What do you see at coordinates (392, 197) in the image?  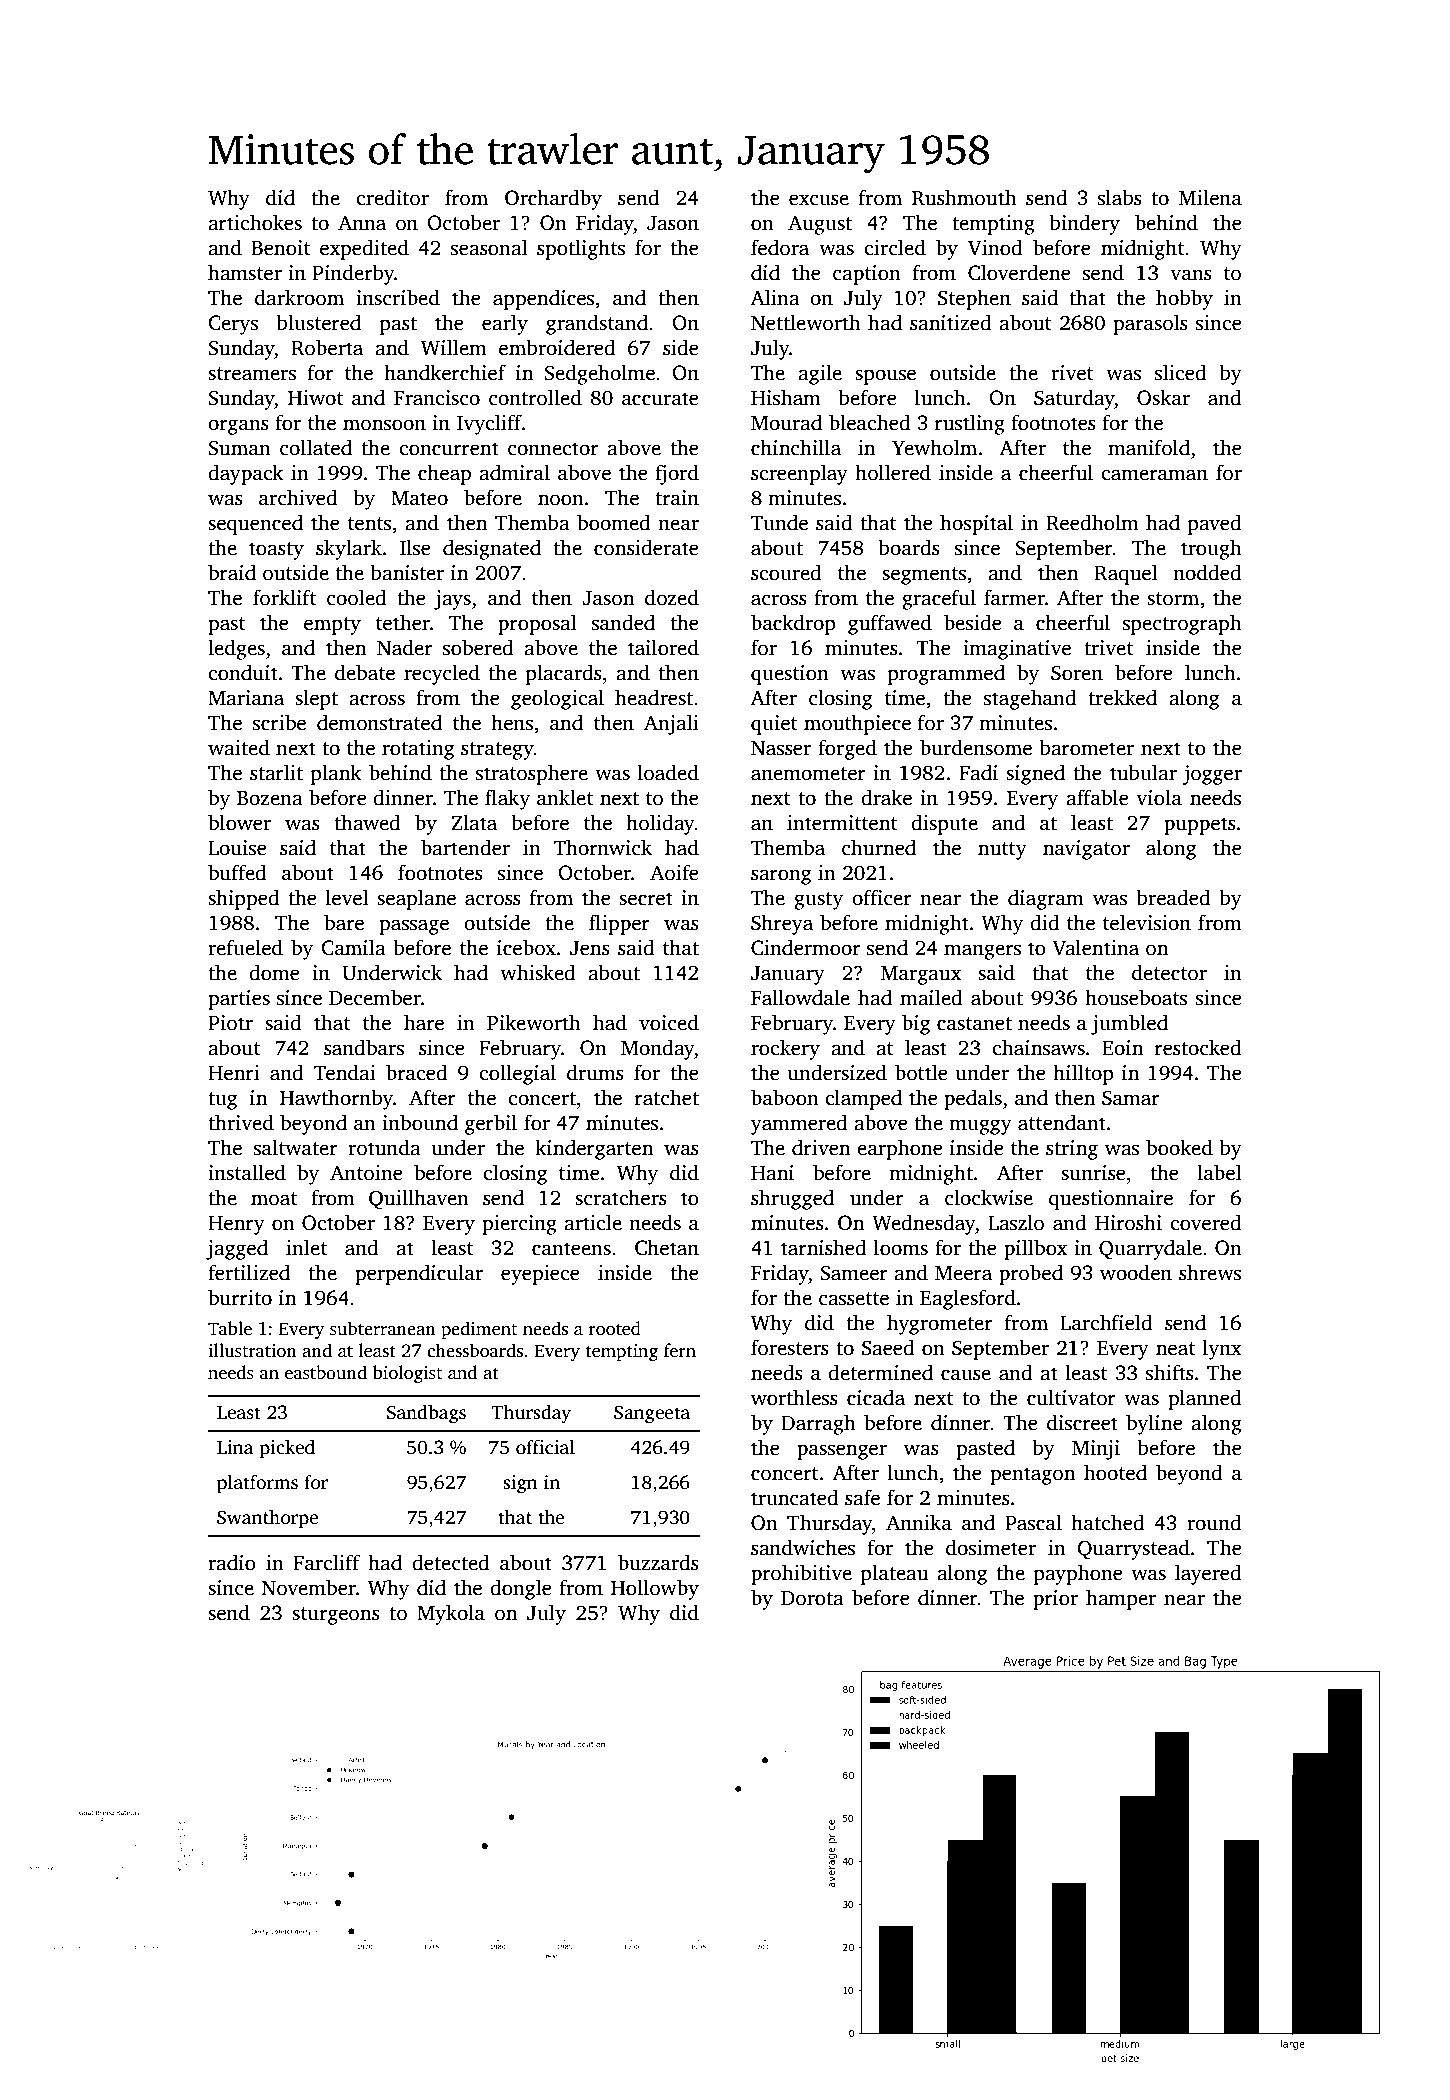 I see `creditor` at bounding box center [392, 197].
